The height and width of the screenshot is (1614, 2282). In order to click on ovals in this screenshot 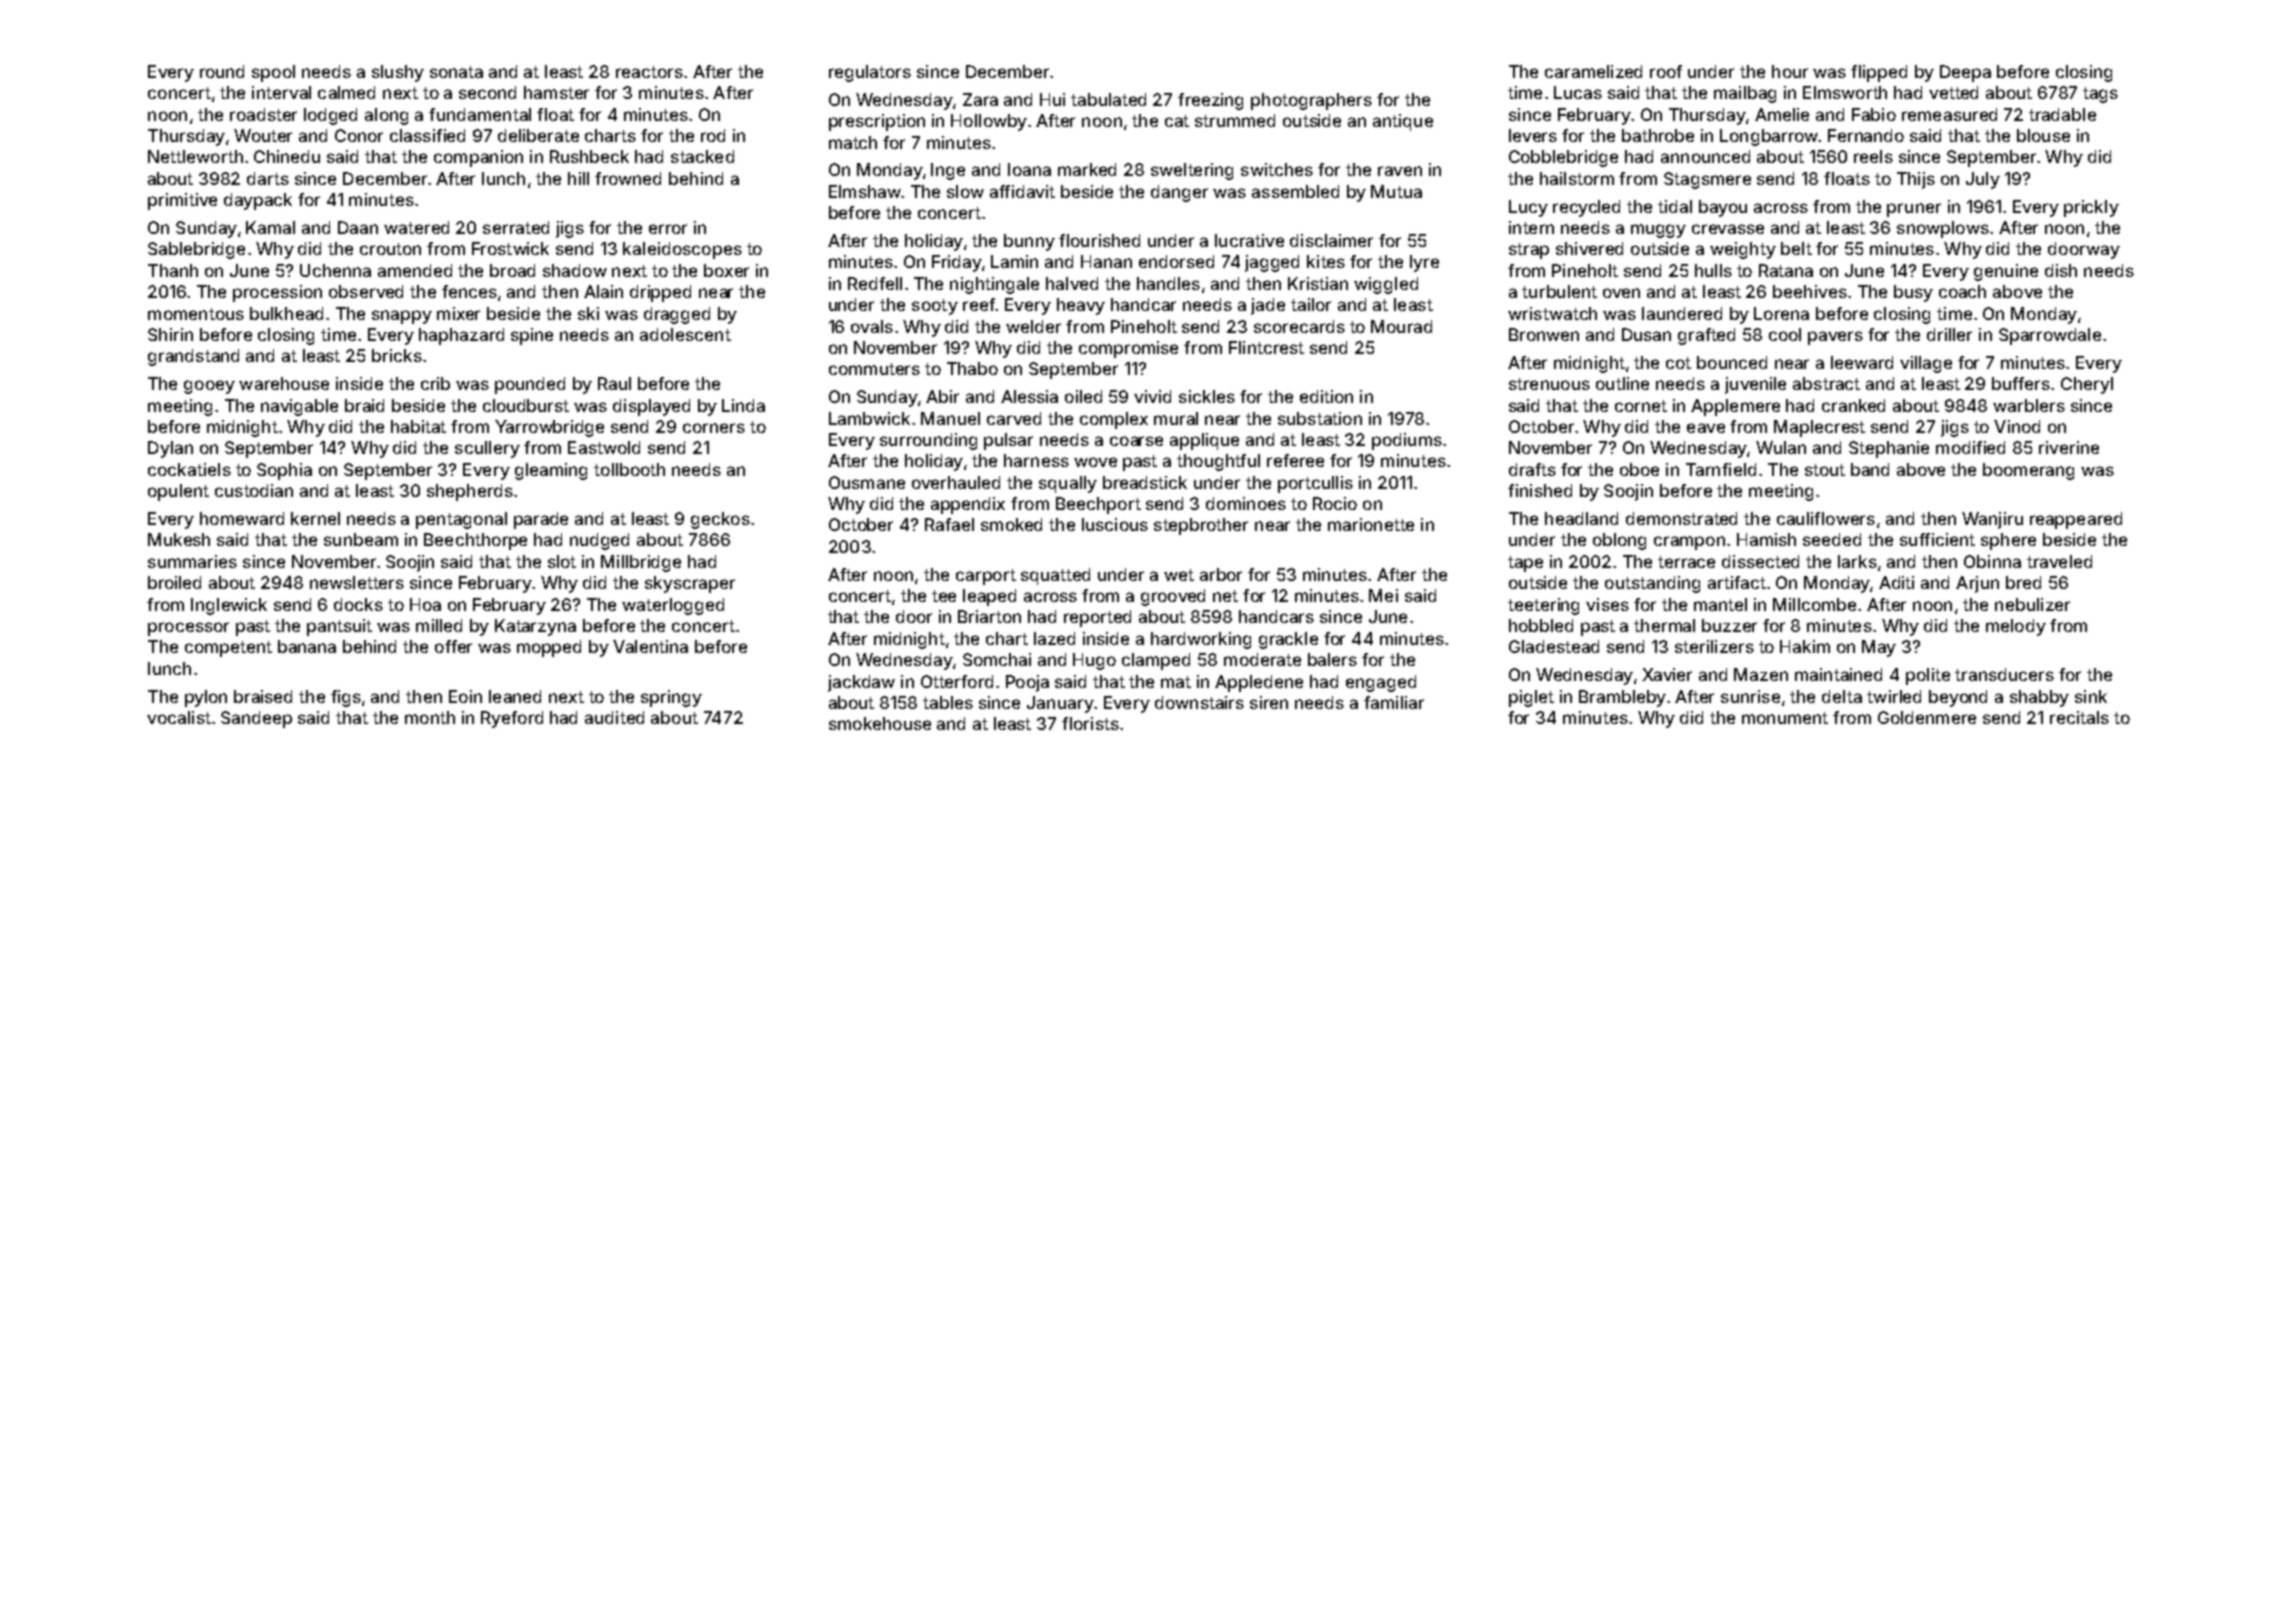, I will do `click(872, 326)`.
